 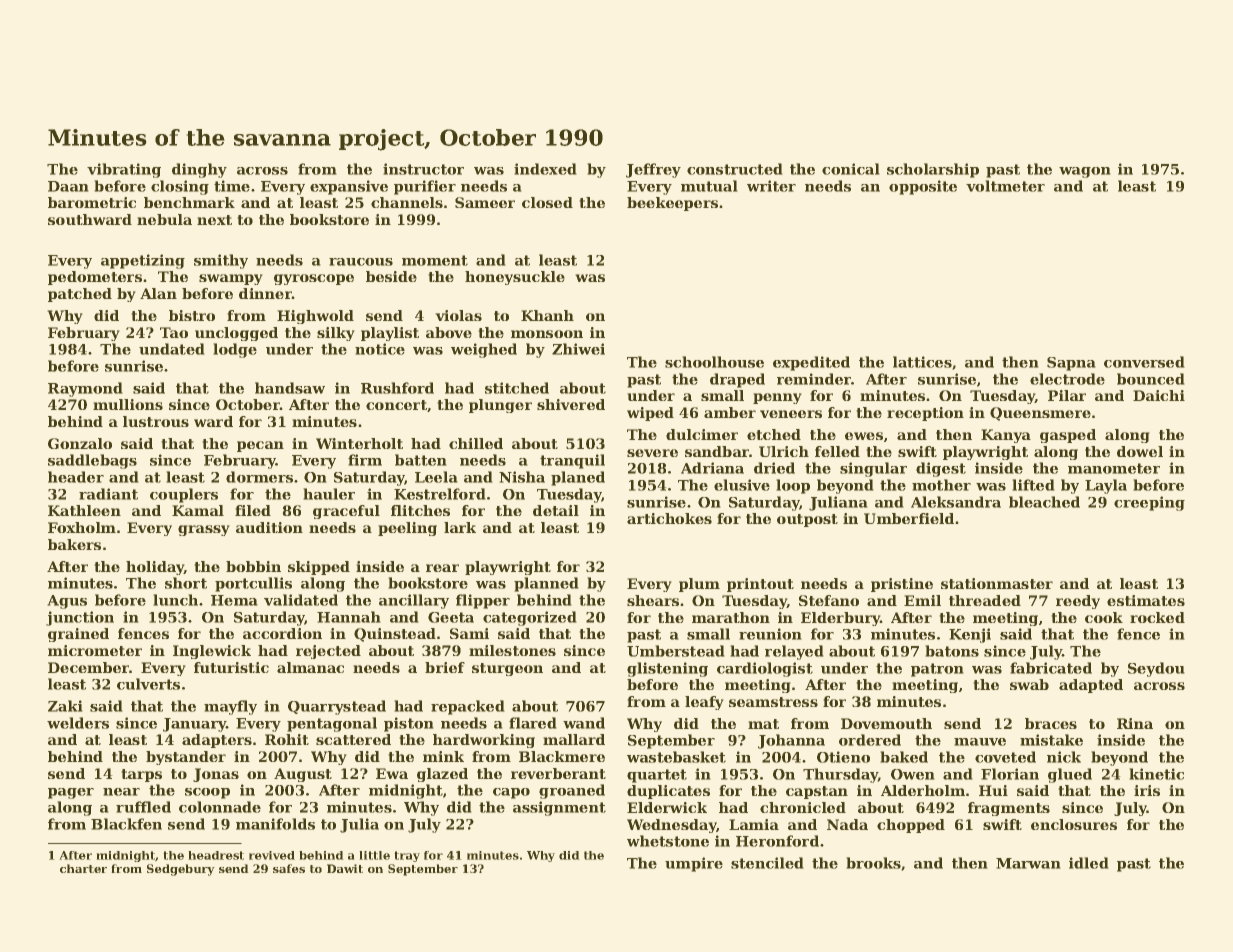 I want to click on smithy, so click(x=221, y=261).
